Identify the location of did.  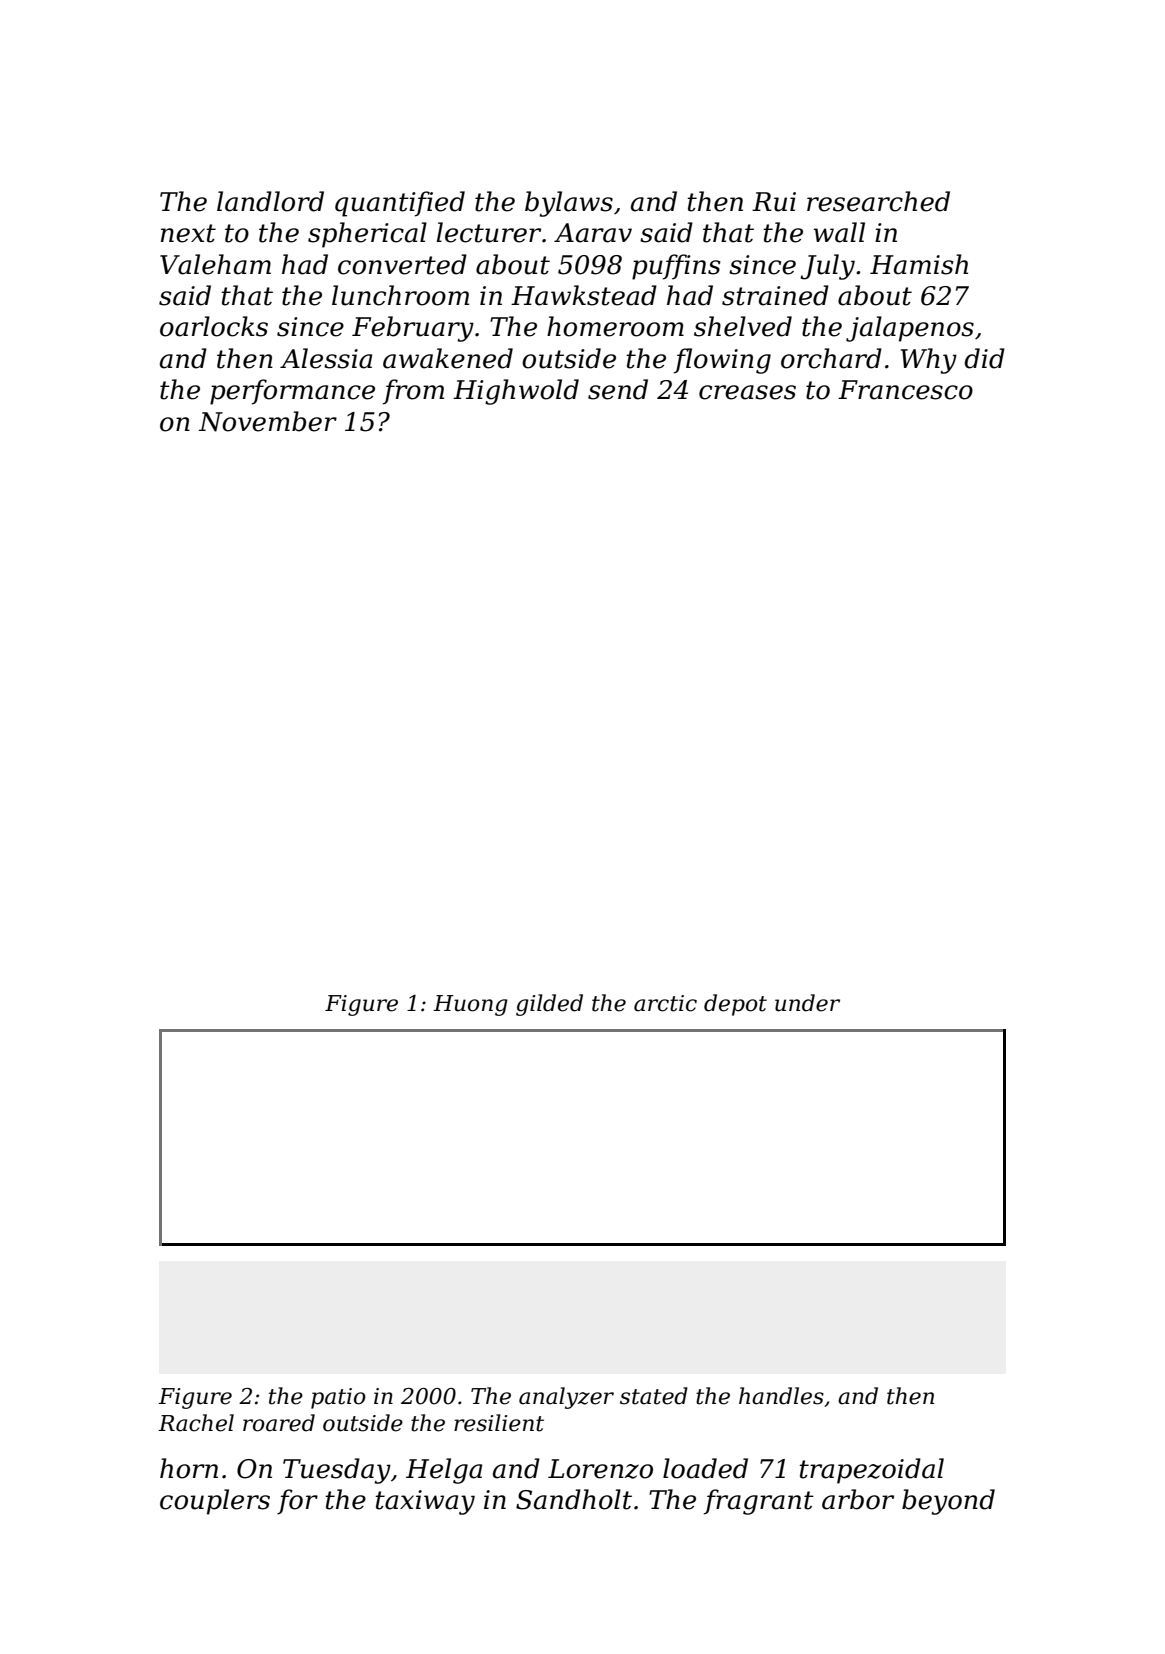
(984, 358).
